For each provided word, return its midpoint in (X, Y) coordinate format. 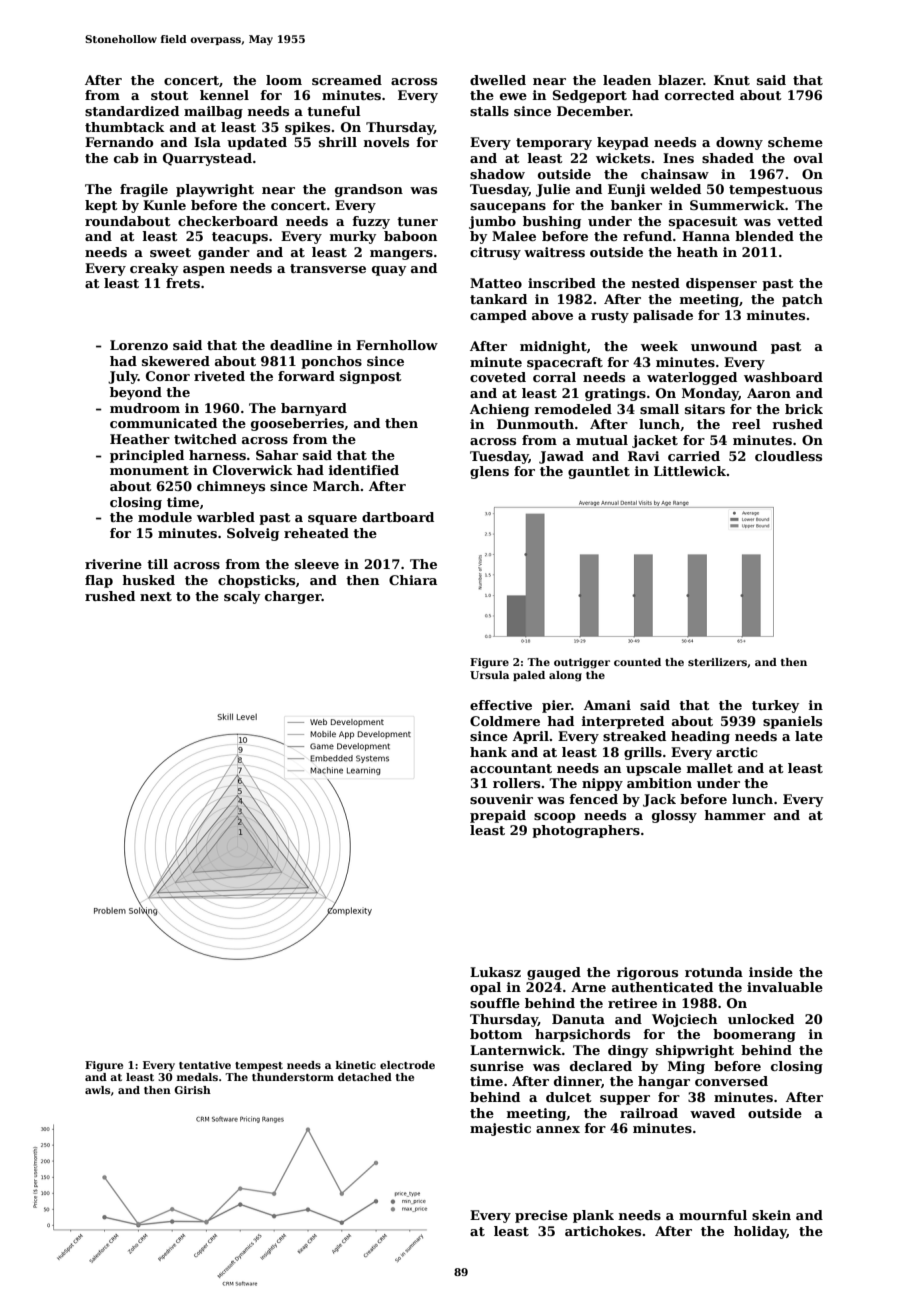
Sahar (277, 455)
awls (97, 1090)
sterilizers (717, 662)
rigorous (647, 973)
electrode (407, 1065)
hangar (664, 1082)
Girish (192, 1090)
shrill (338, 142)
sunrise (497, 1066)
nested (656, 283)
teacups (240, 238)
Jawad (561, 457)
